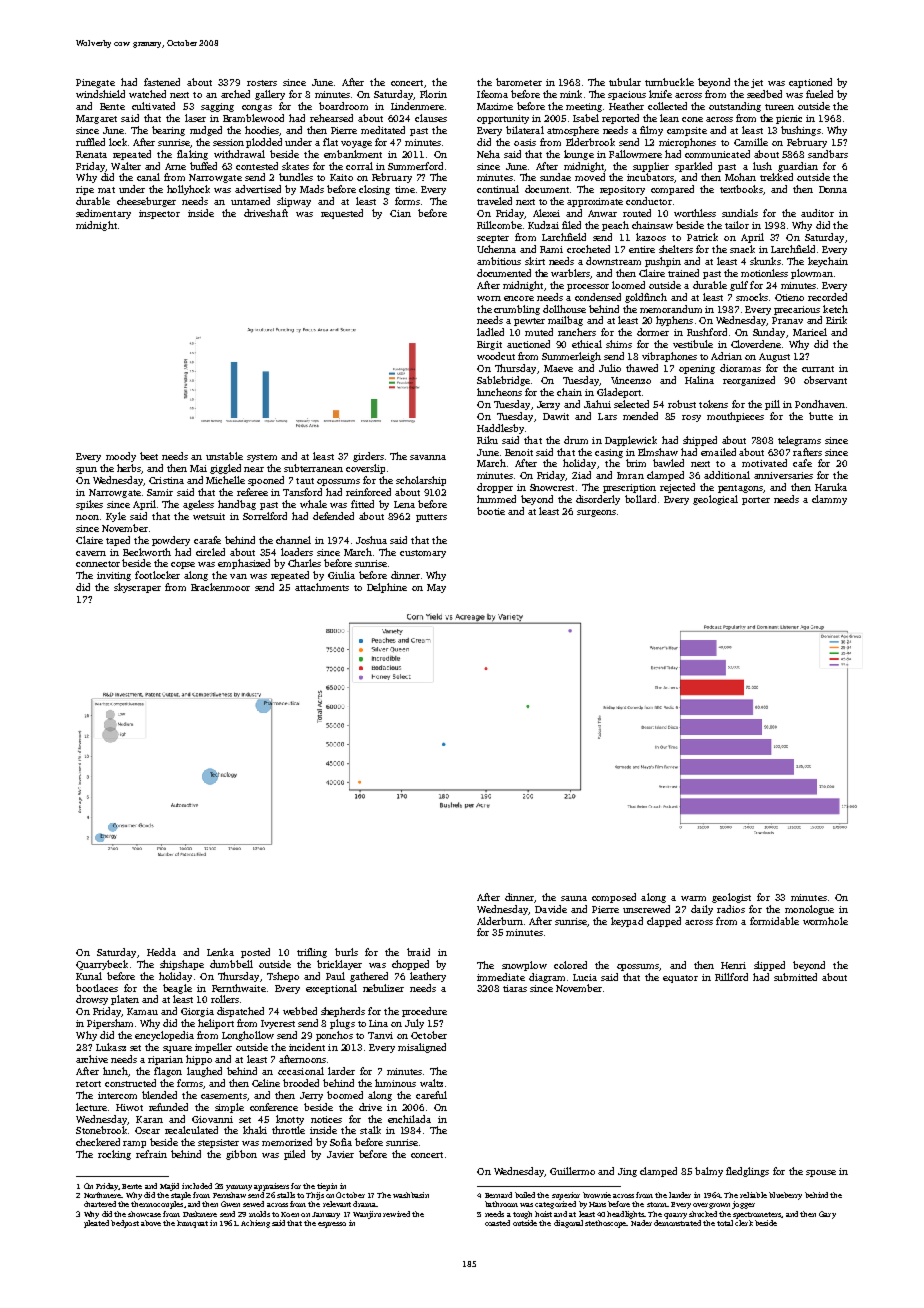  Describe the element at coordinates (669, 82) in the screenshot. I see `turnbuckle` at that location.
